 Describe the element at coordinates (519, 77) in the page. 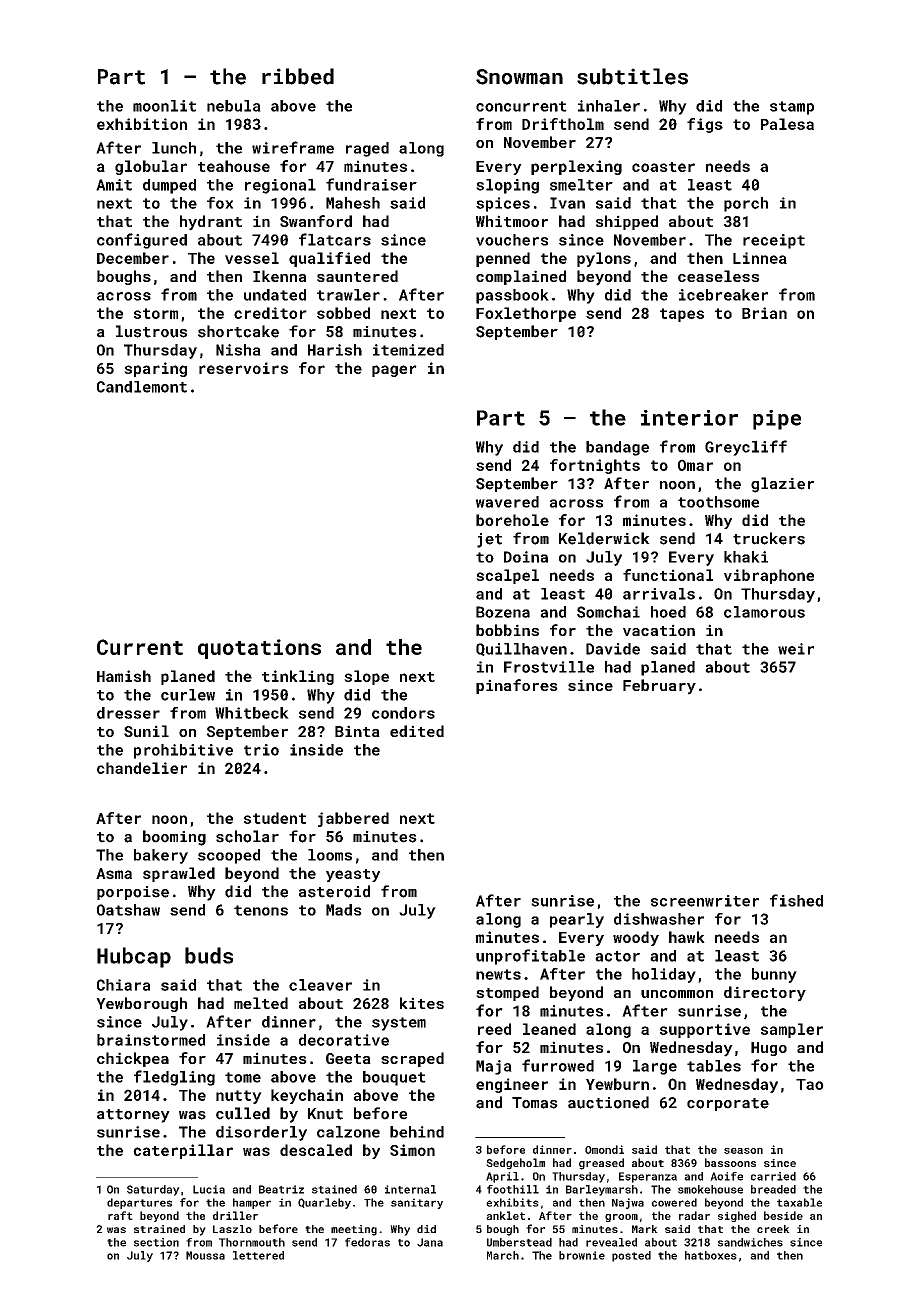

I see `Snowman` at that location.
